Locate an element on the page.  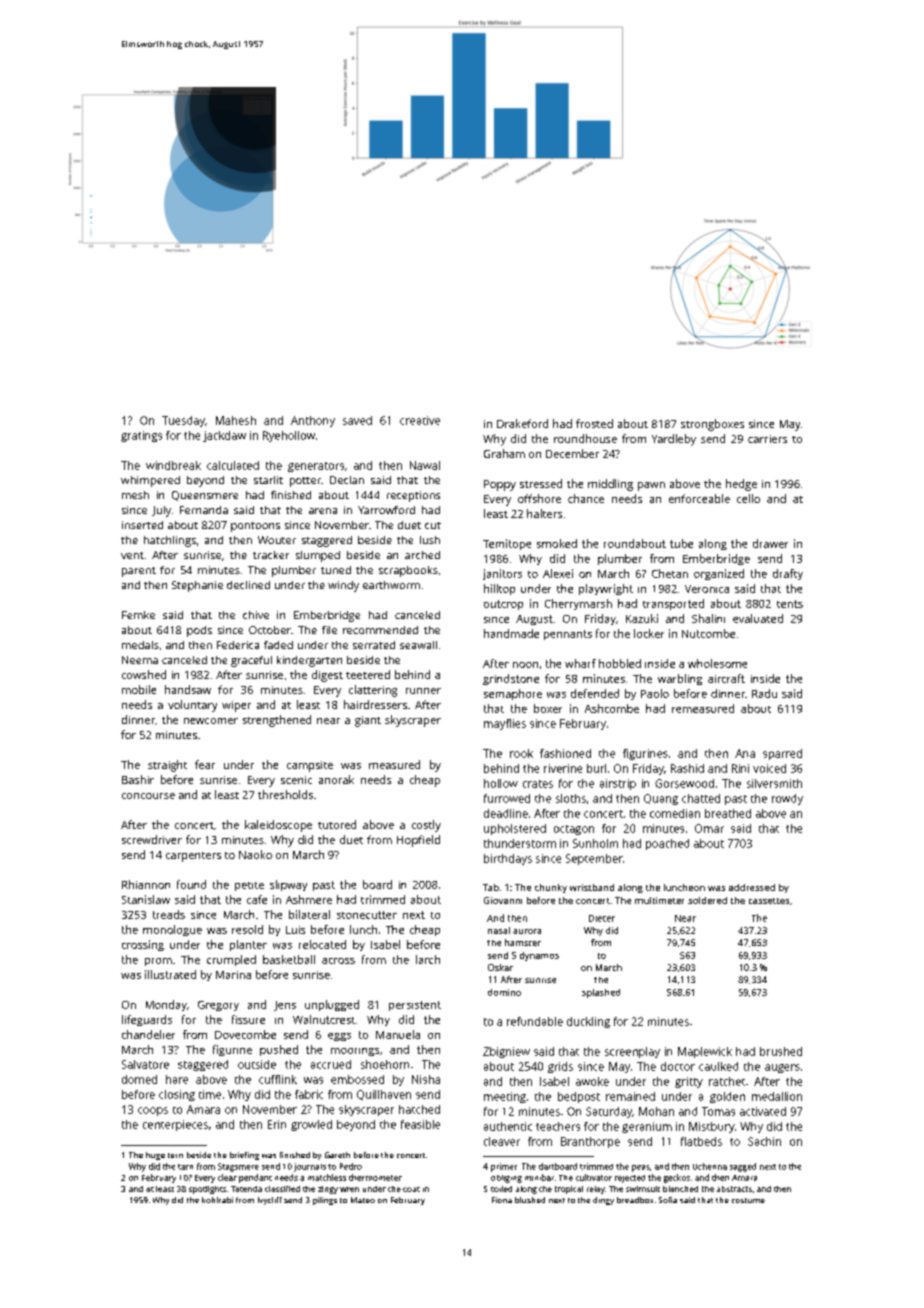
carriers is located at coordinates (767, 439).
